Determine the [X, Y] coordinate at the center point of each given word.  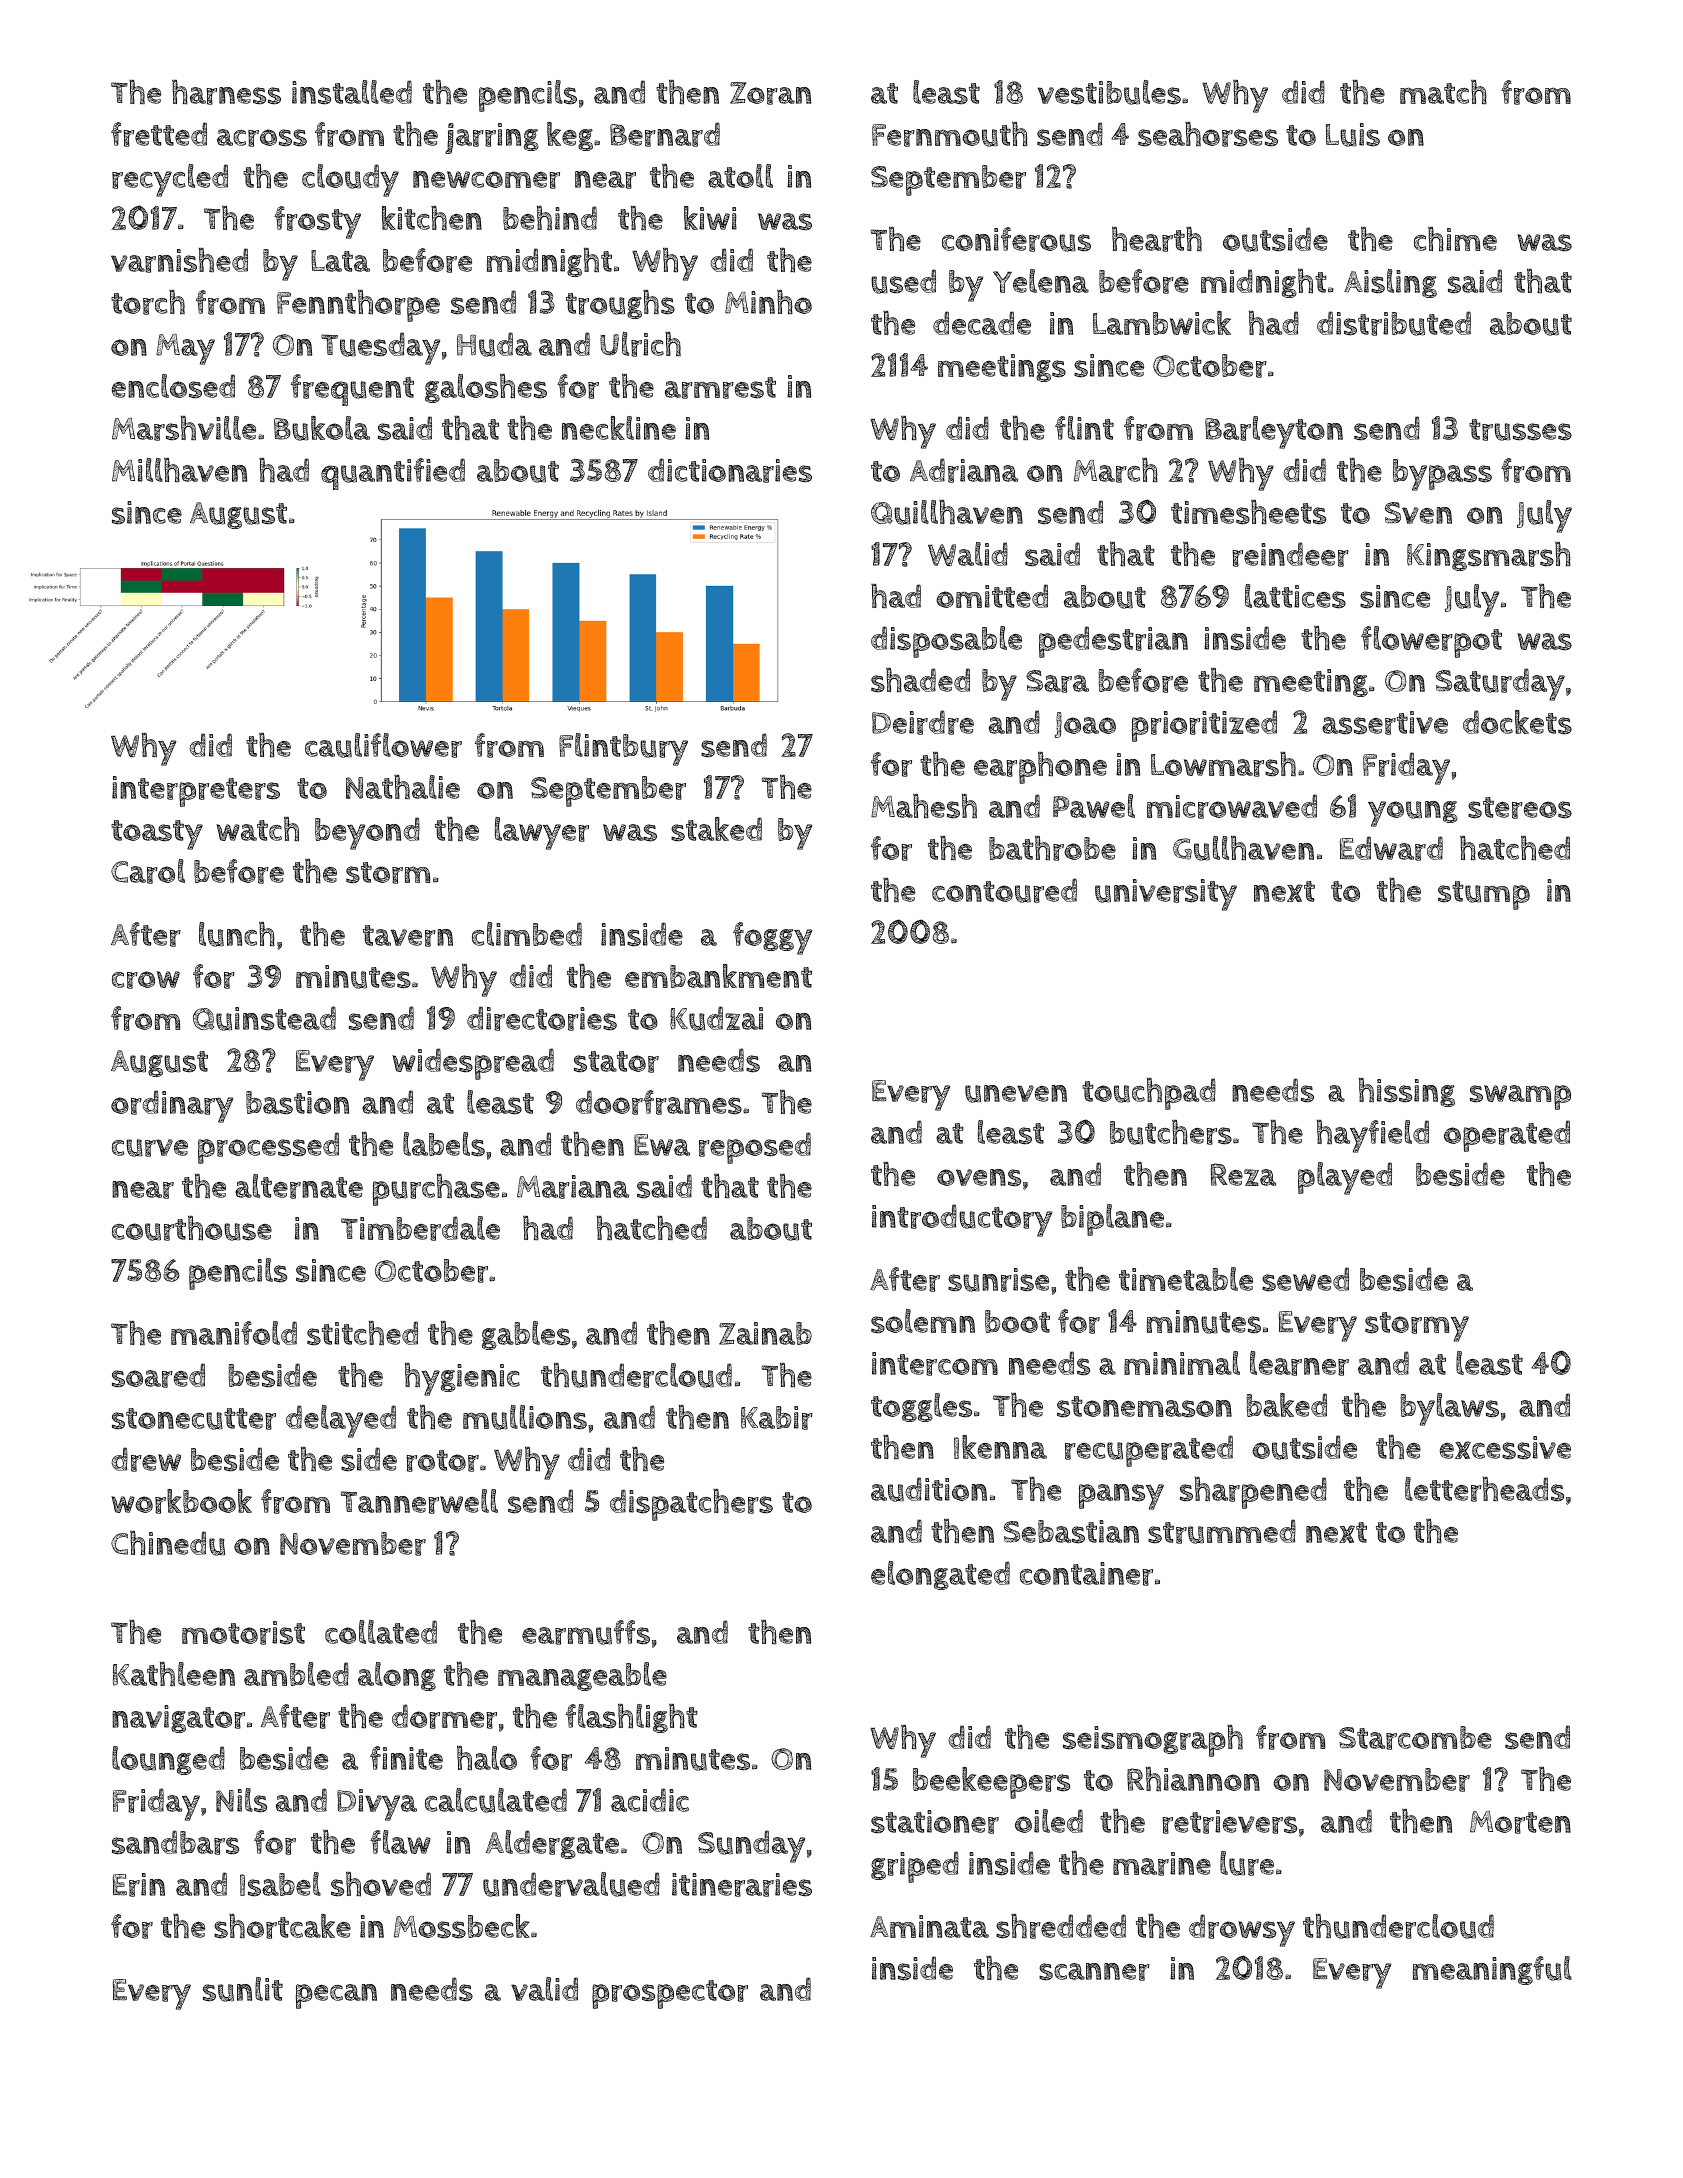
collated [381, 1632]
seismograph [1153, 1741]
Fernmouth [950, 134]
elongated [940, 1575]
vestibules [1109, 92]
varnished [179, 260]
